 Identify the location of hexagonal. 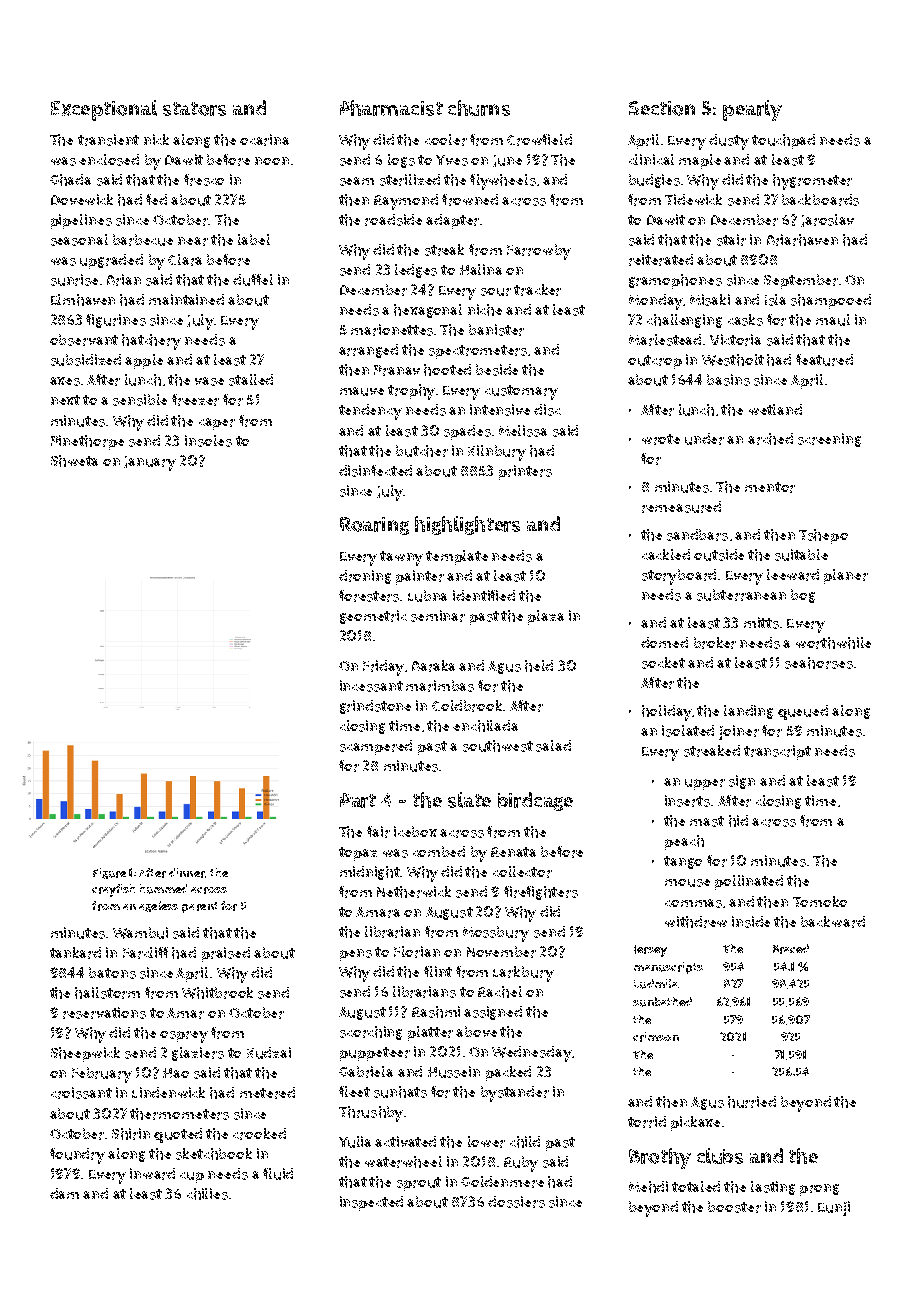
(428, 311).
